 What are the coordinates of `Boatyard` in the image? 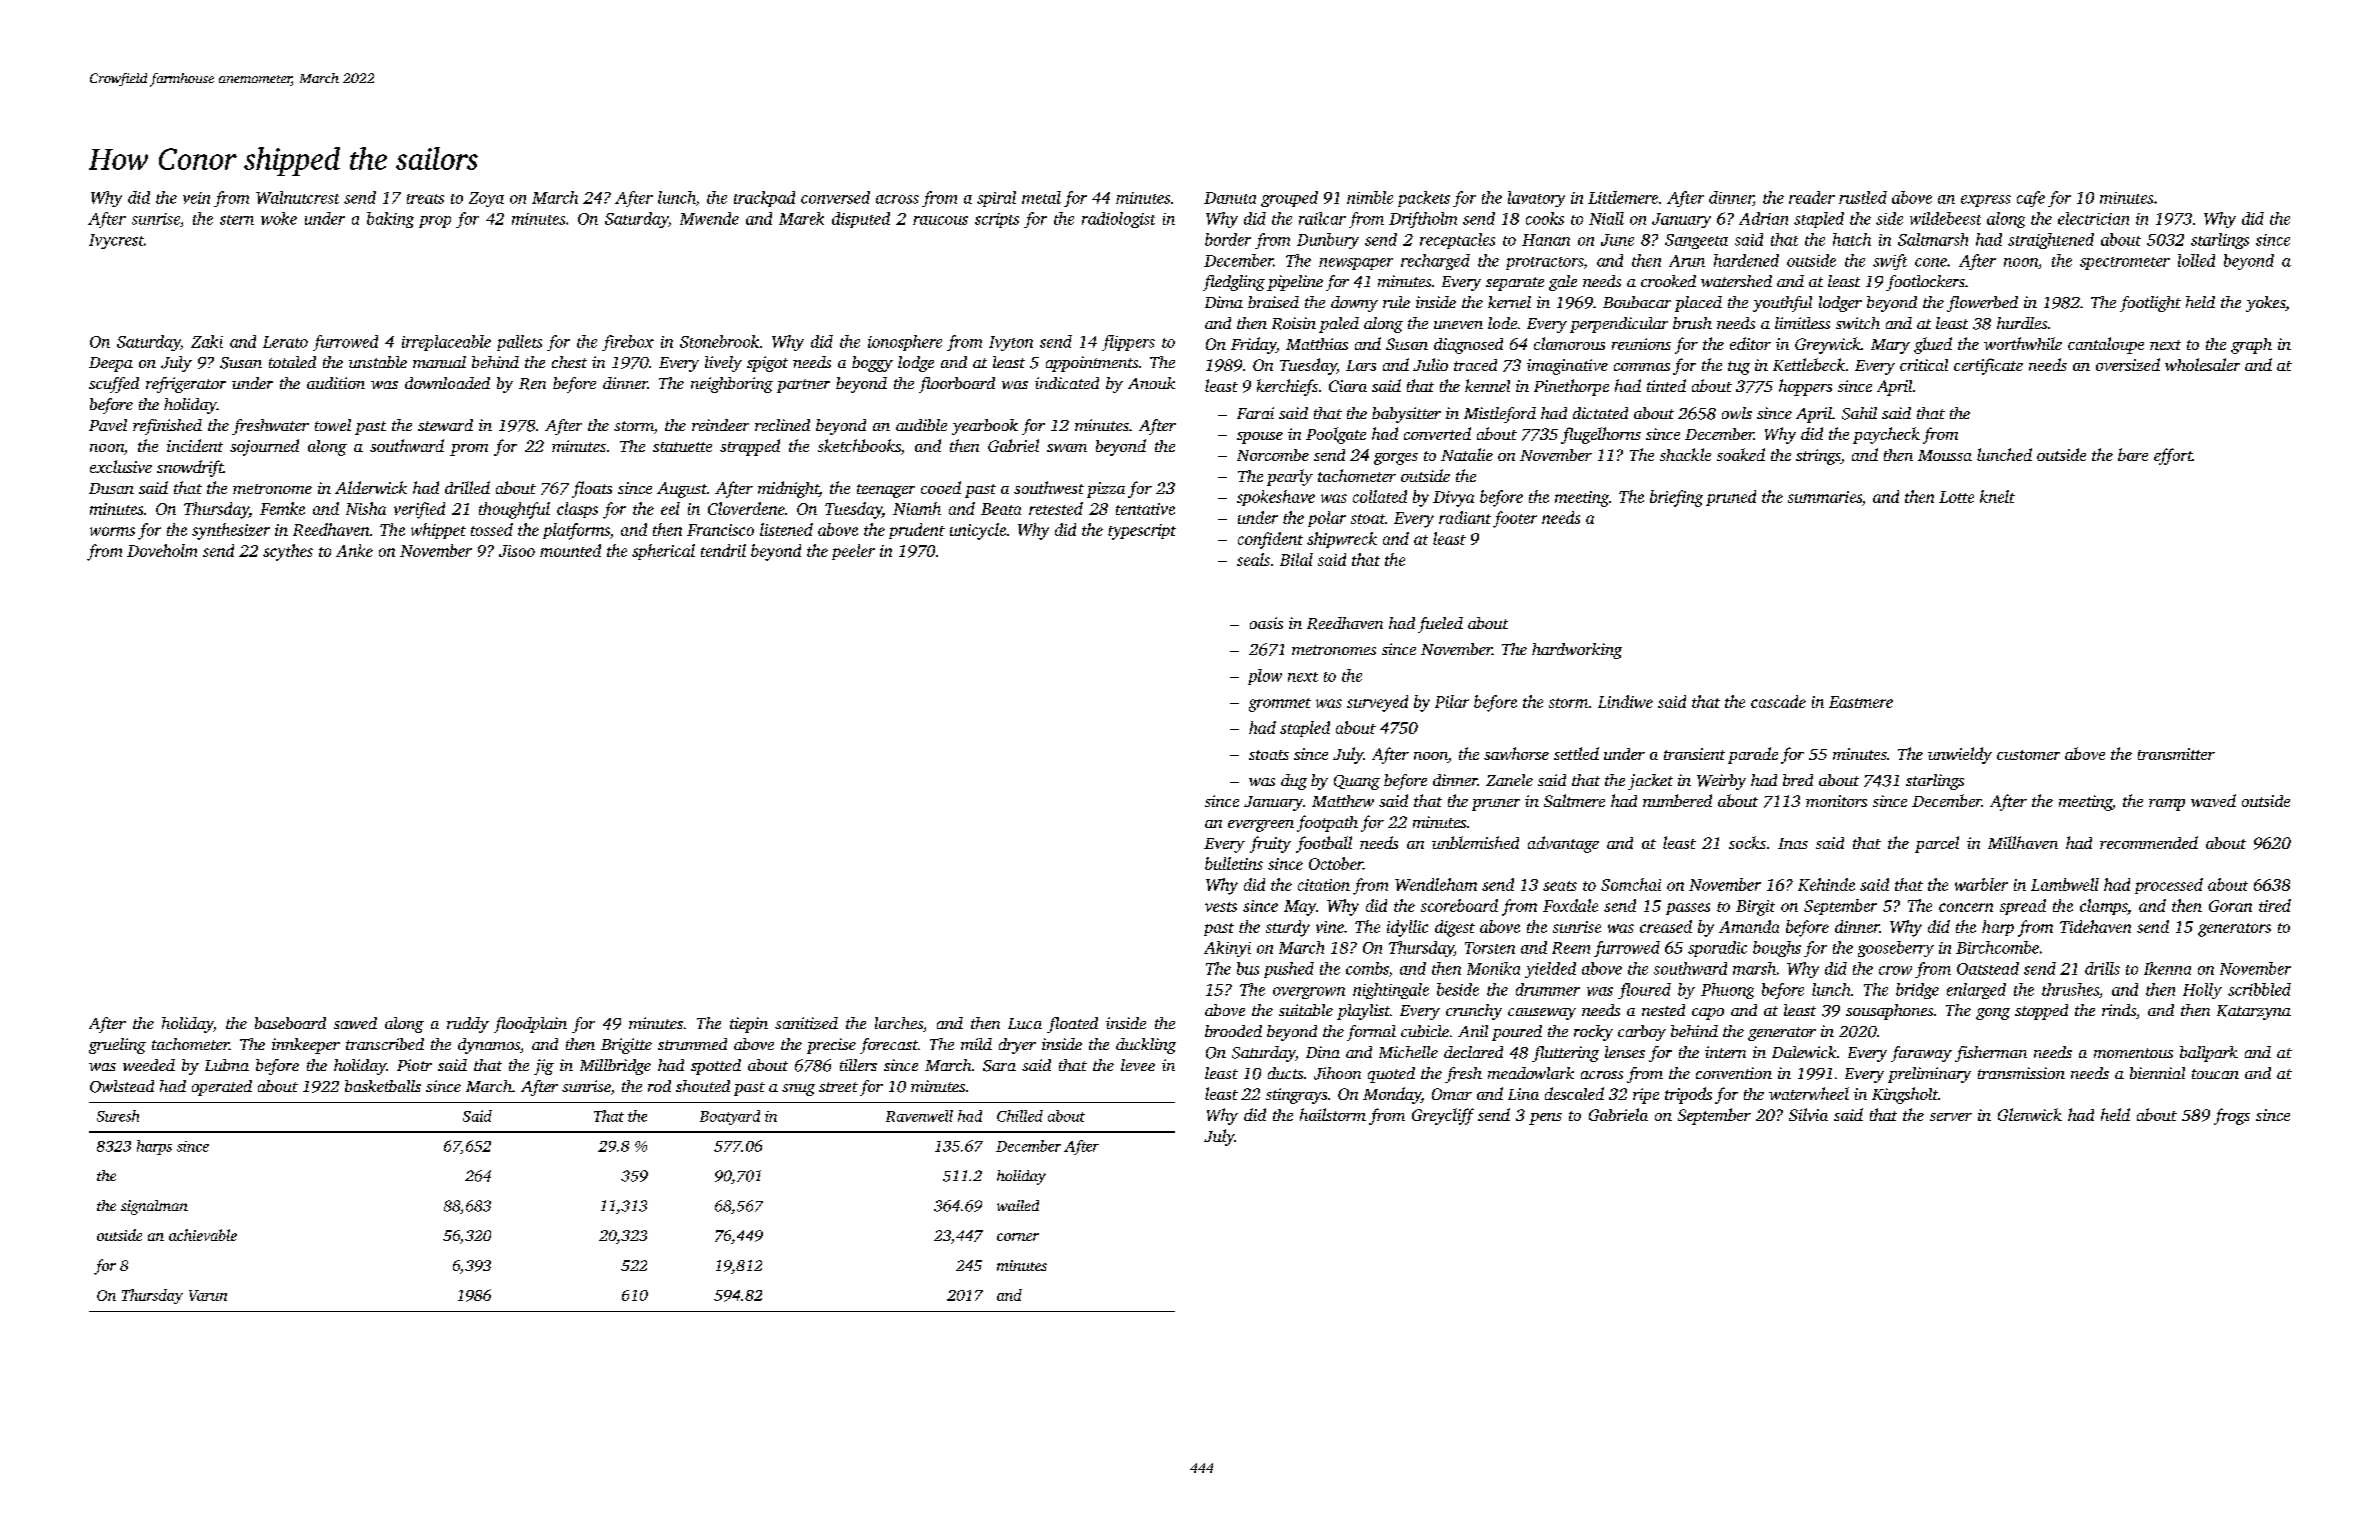 It's located at (730, 1117).
